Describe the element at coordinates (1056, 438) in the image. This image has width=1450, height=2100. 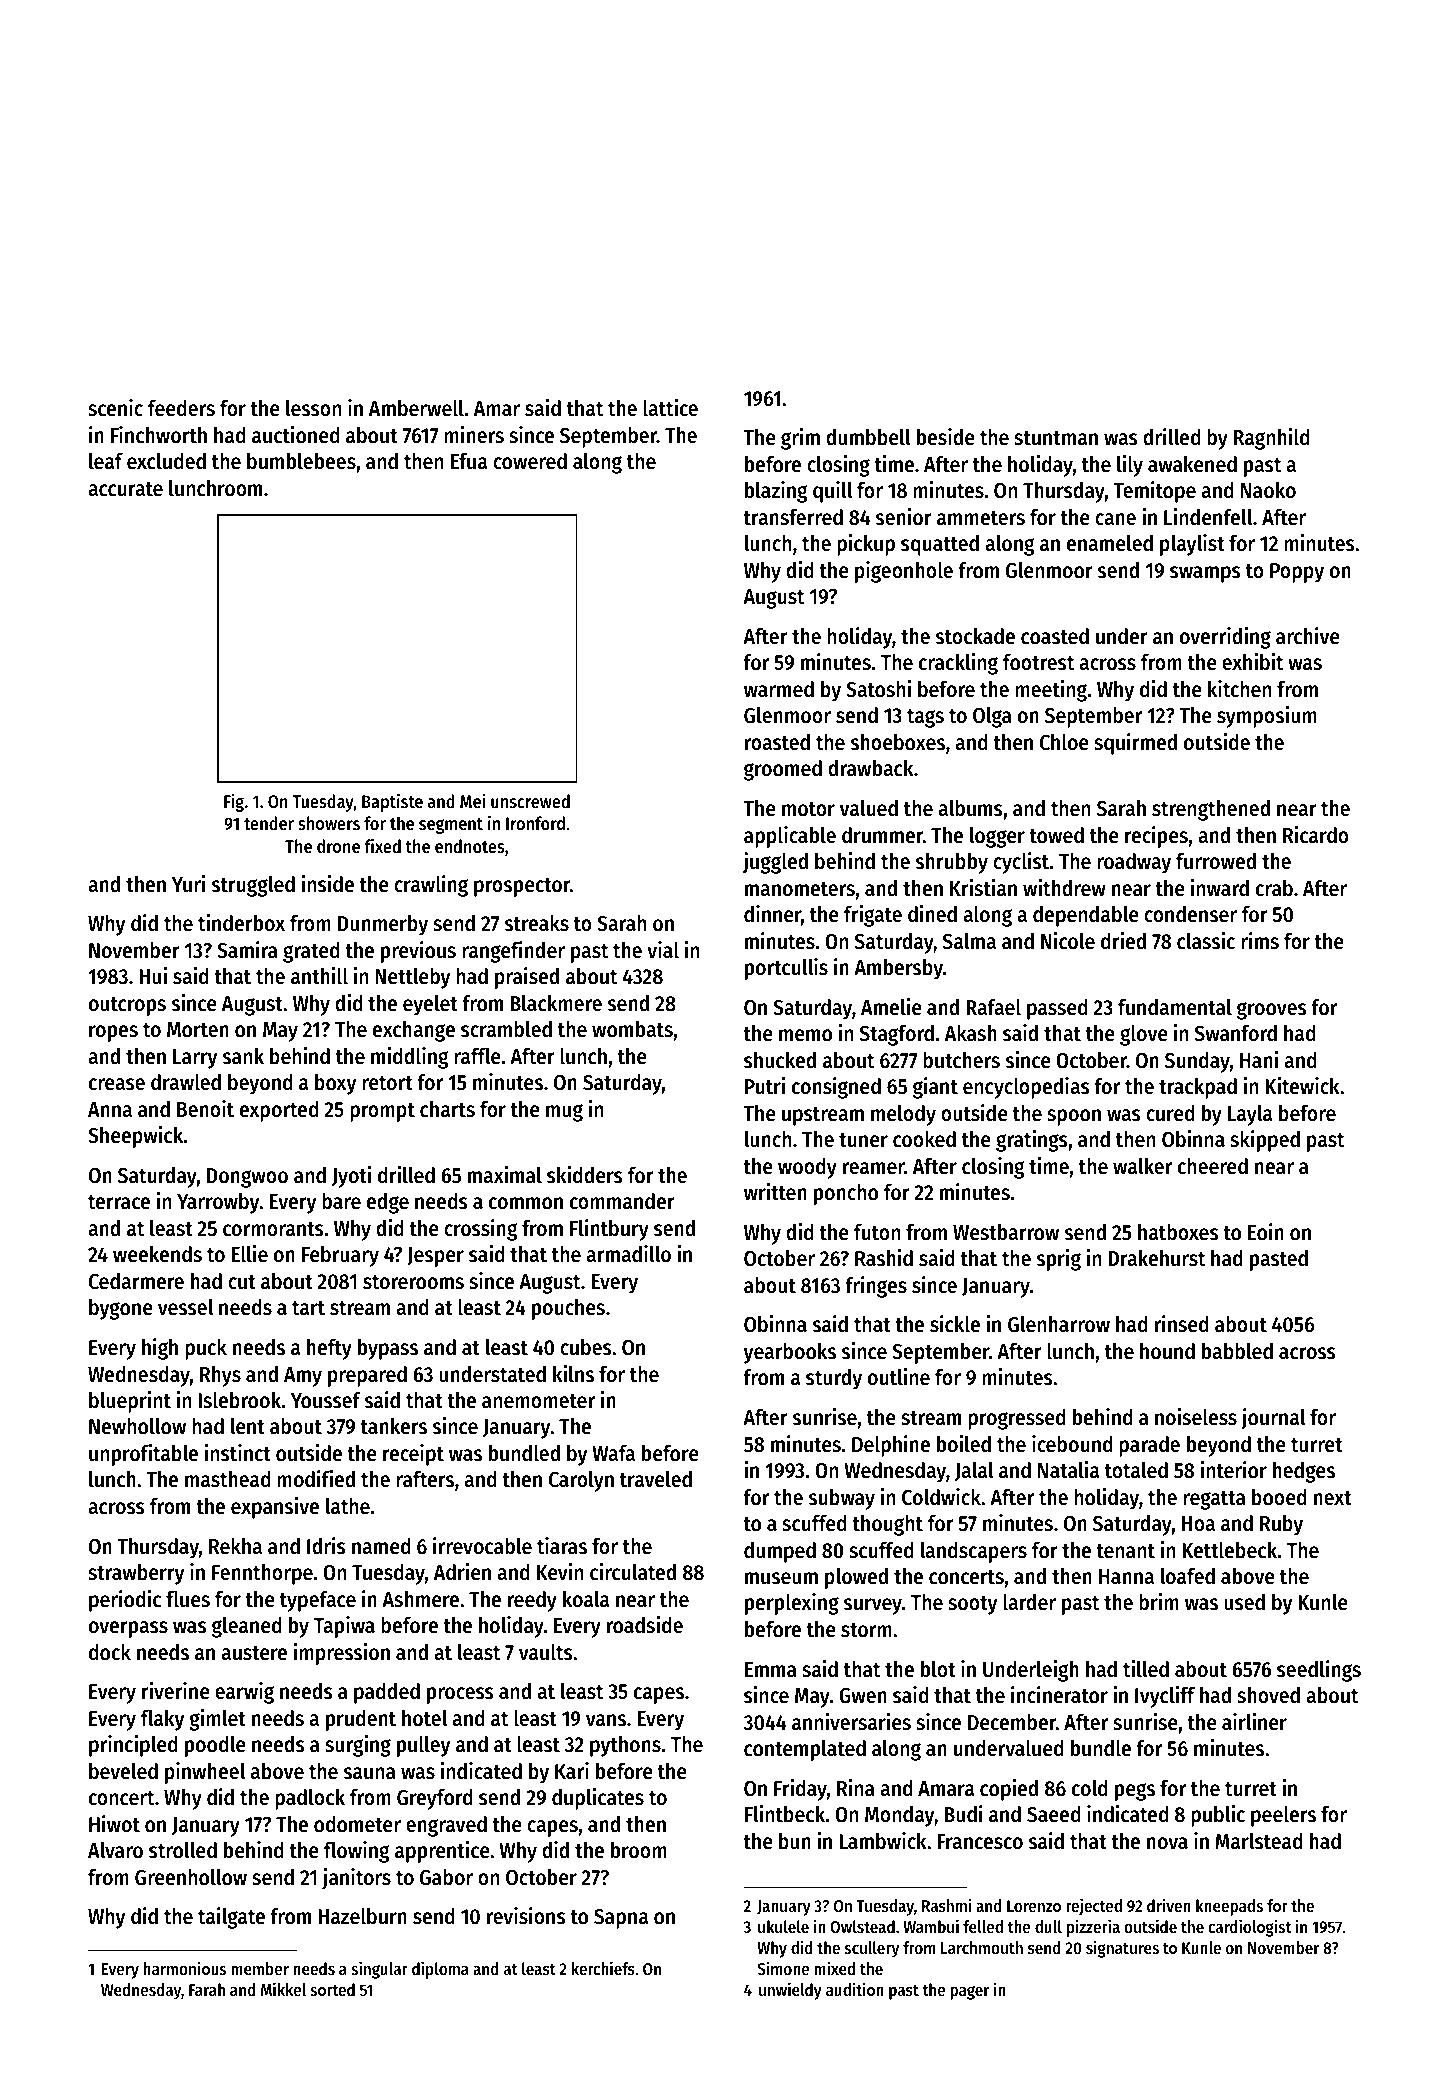
I see `stuntman` at that location.
